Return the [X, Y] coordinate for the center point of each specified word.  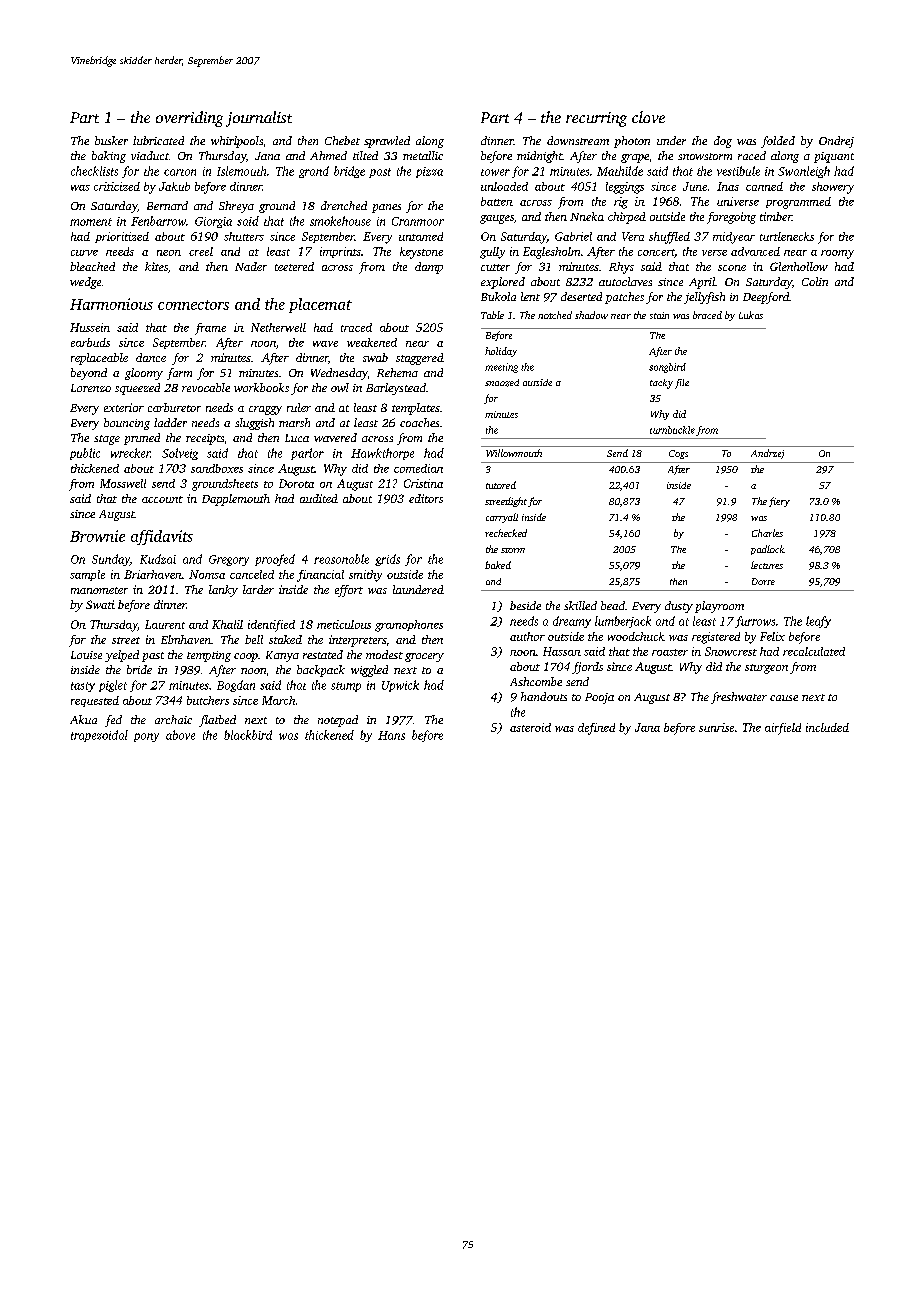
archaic [173, 719]
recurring [596, 119]
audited [319, 498]
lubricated [158, 140]
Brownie [97, 536]
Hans [391, 735]
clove [648, 117]
